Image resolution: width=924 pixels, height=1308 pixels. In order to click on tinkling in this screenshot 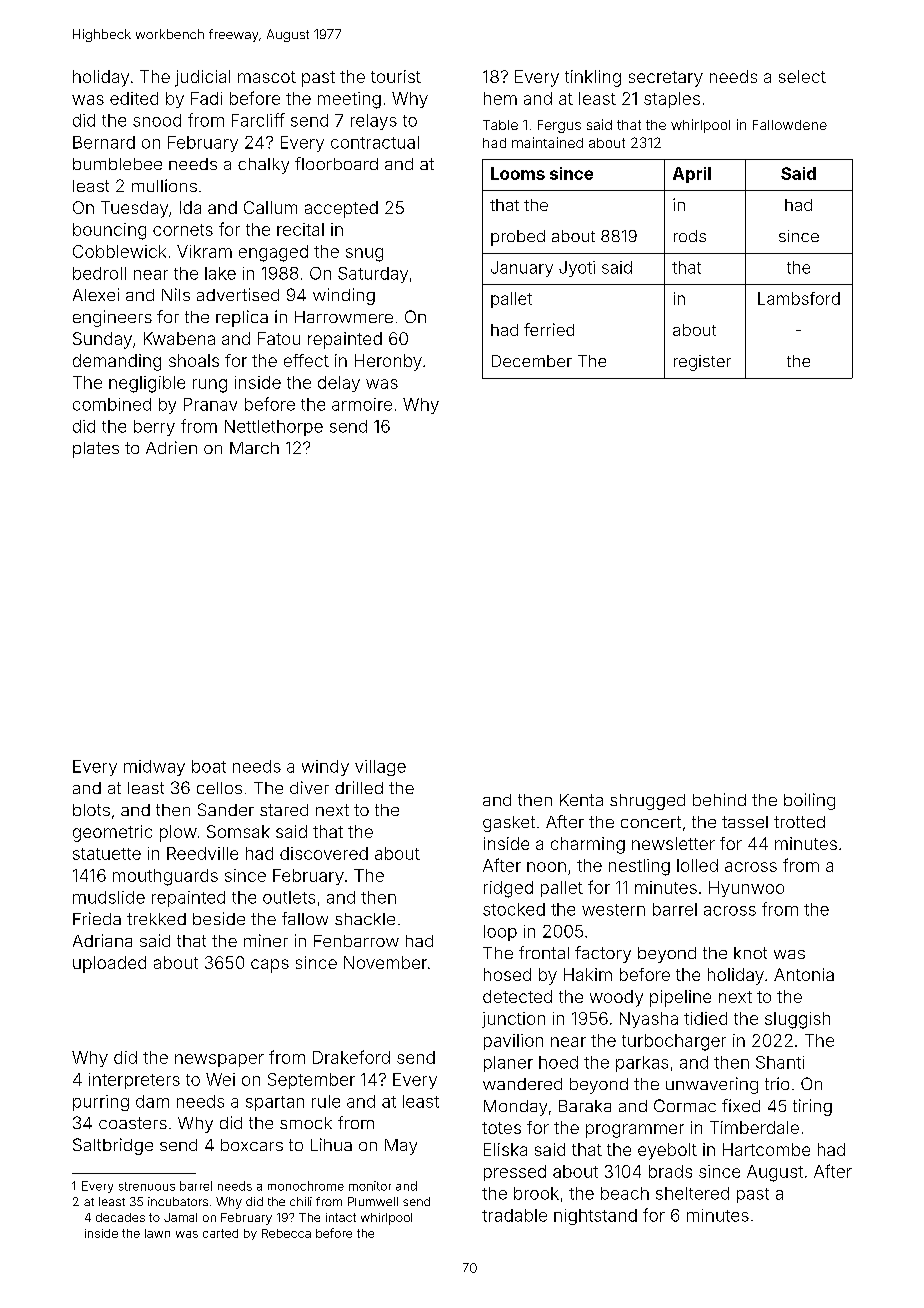, I will do `click(593, 78)`.
